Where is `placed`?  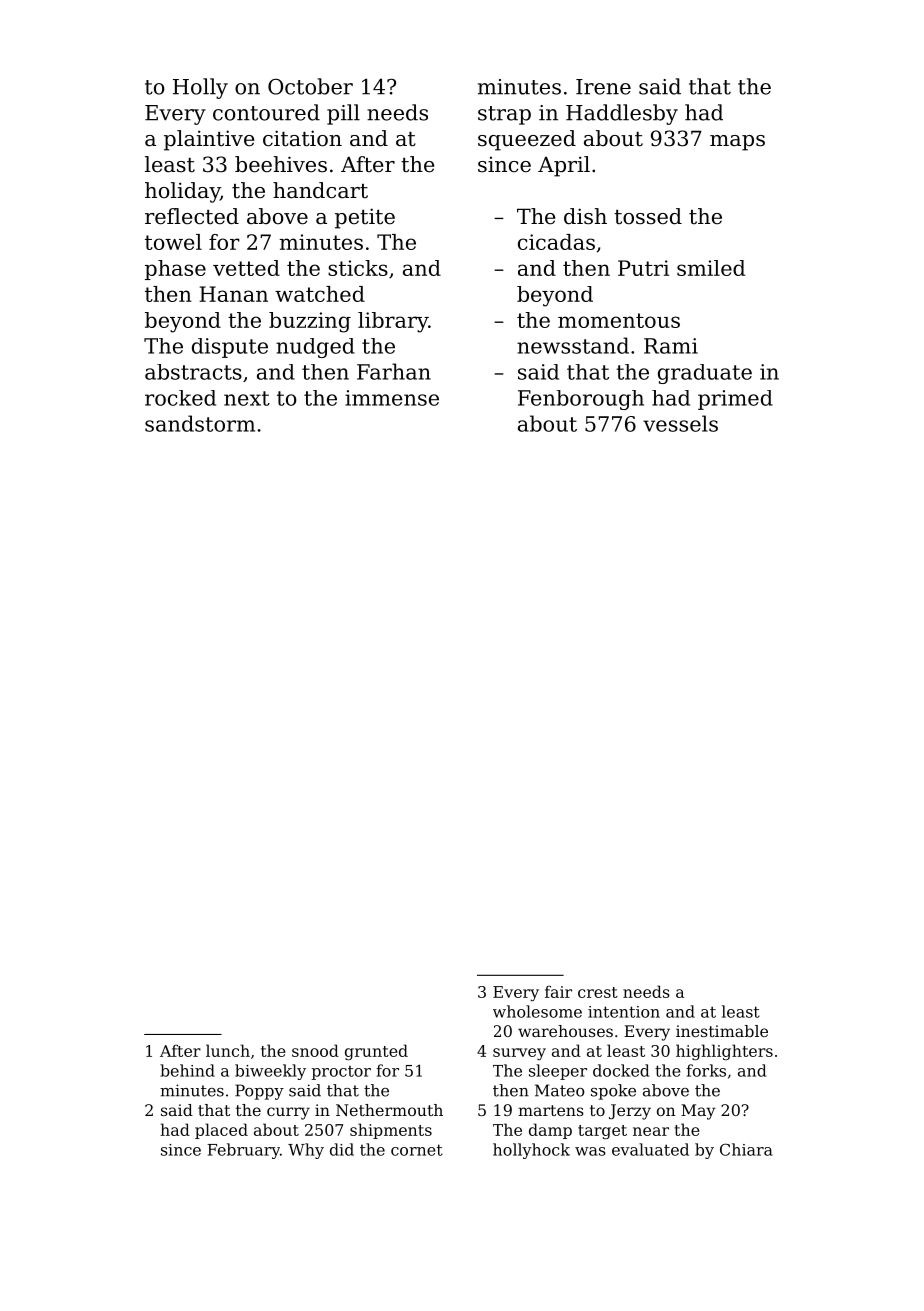
placed is located at coordinates (221, 1131).
